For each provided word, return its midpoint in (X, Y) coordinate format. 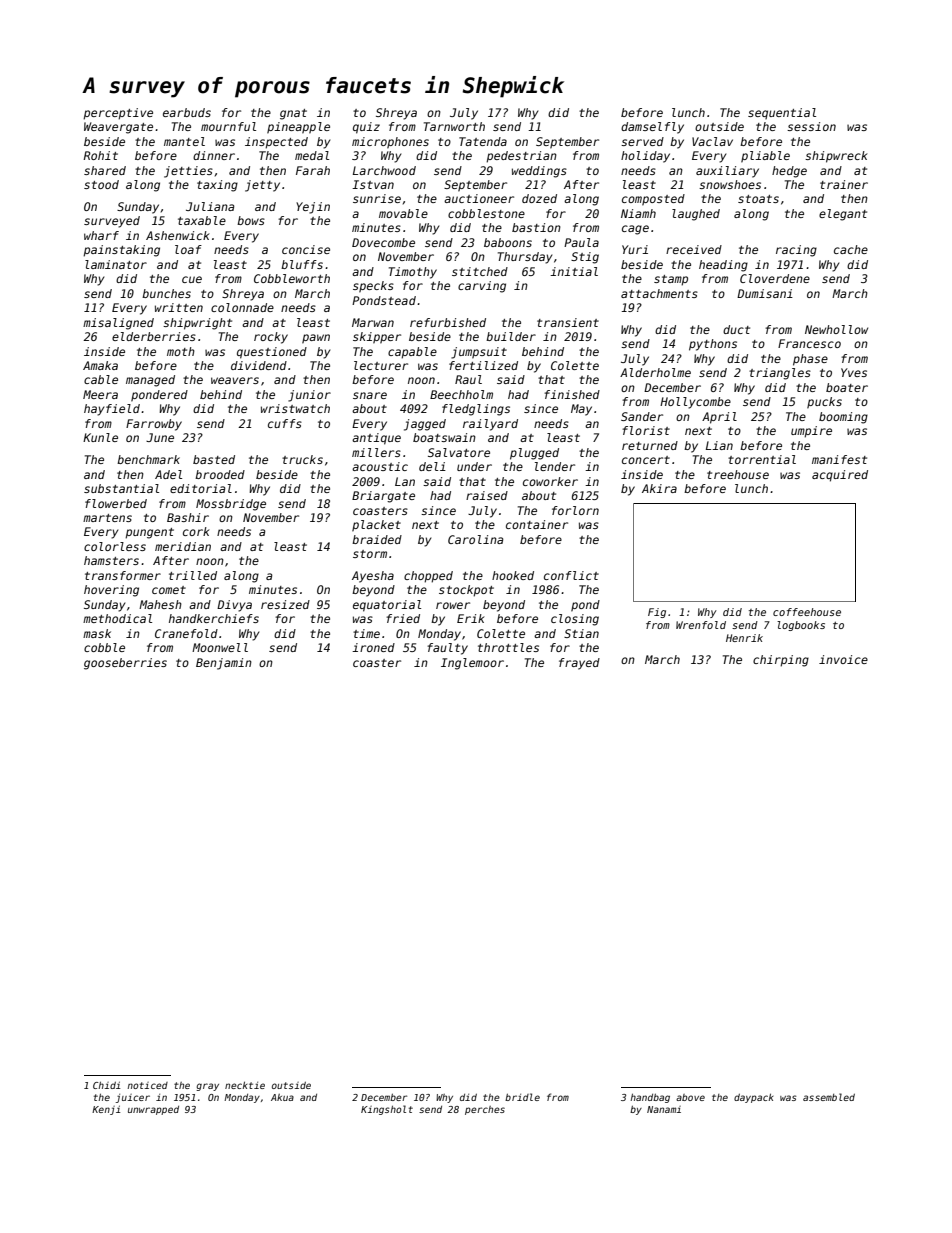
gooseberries (125, 664)
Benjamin (224, 664)
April (719, 418)
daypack (753, 1098)
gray (207, 1087)
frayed (579, 664)
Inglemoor (472, 664)
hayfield (112, 410)
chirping (781, 661)
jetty (262, 186)
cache (851, 249)
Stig (585, 258)
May (581, 410)
